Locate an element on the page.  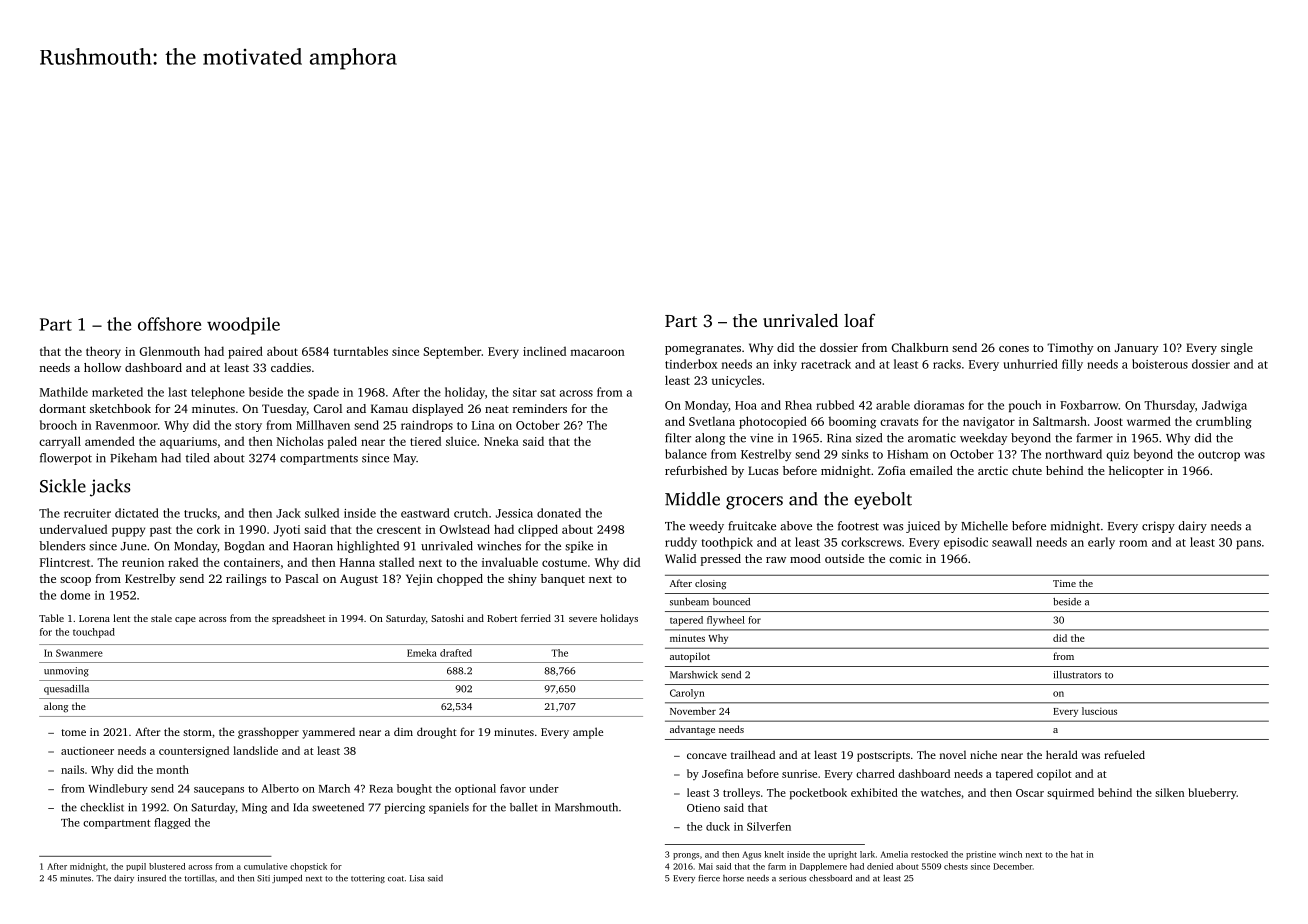
Emeka is located at coordinates (422, 653).
